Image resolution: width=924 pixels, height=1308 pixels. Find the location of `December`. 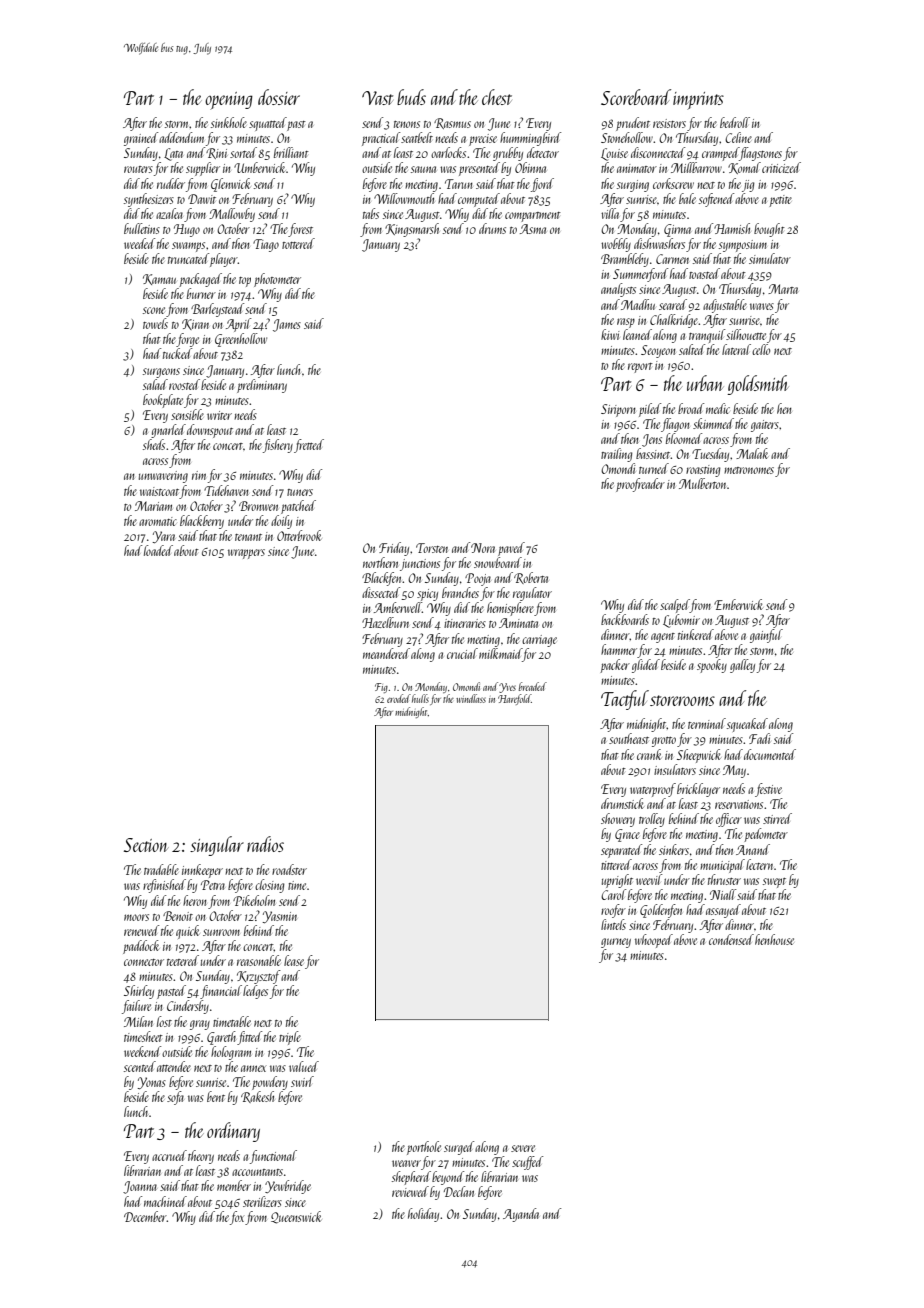

December is located at coordinates (145, 1216).
